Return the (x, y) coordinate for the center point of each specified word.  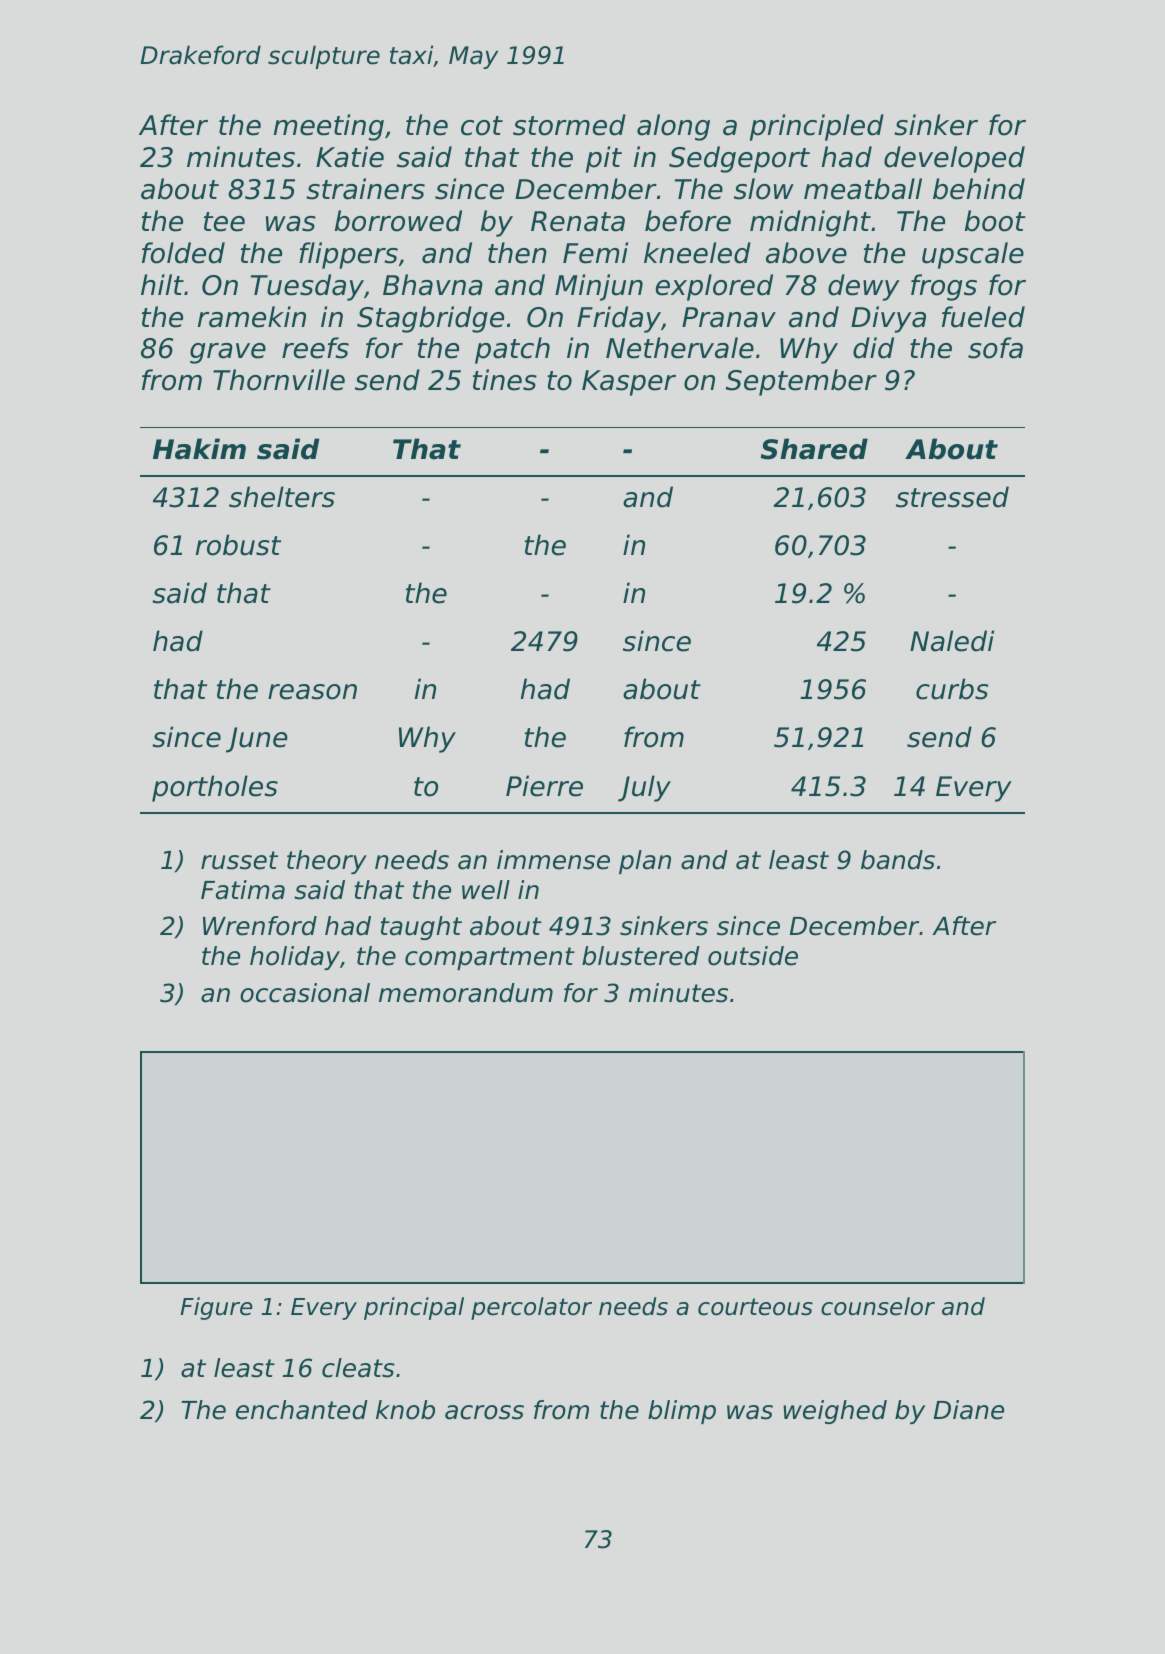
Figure (216, 1308)
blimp (682, 1412)
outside (753, 956)
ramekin (252, 317)
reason (312, 692)
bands (898, 860)
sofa (995, 348)
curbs (952, 689)
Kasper (629, 383)
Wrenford (260, 926)
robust (238, 545)
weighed (835, 1412)
